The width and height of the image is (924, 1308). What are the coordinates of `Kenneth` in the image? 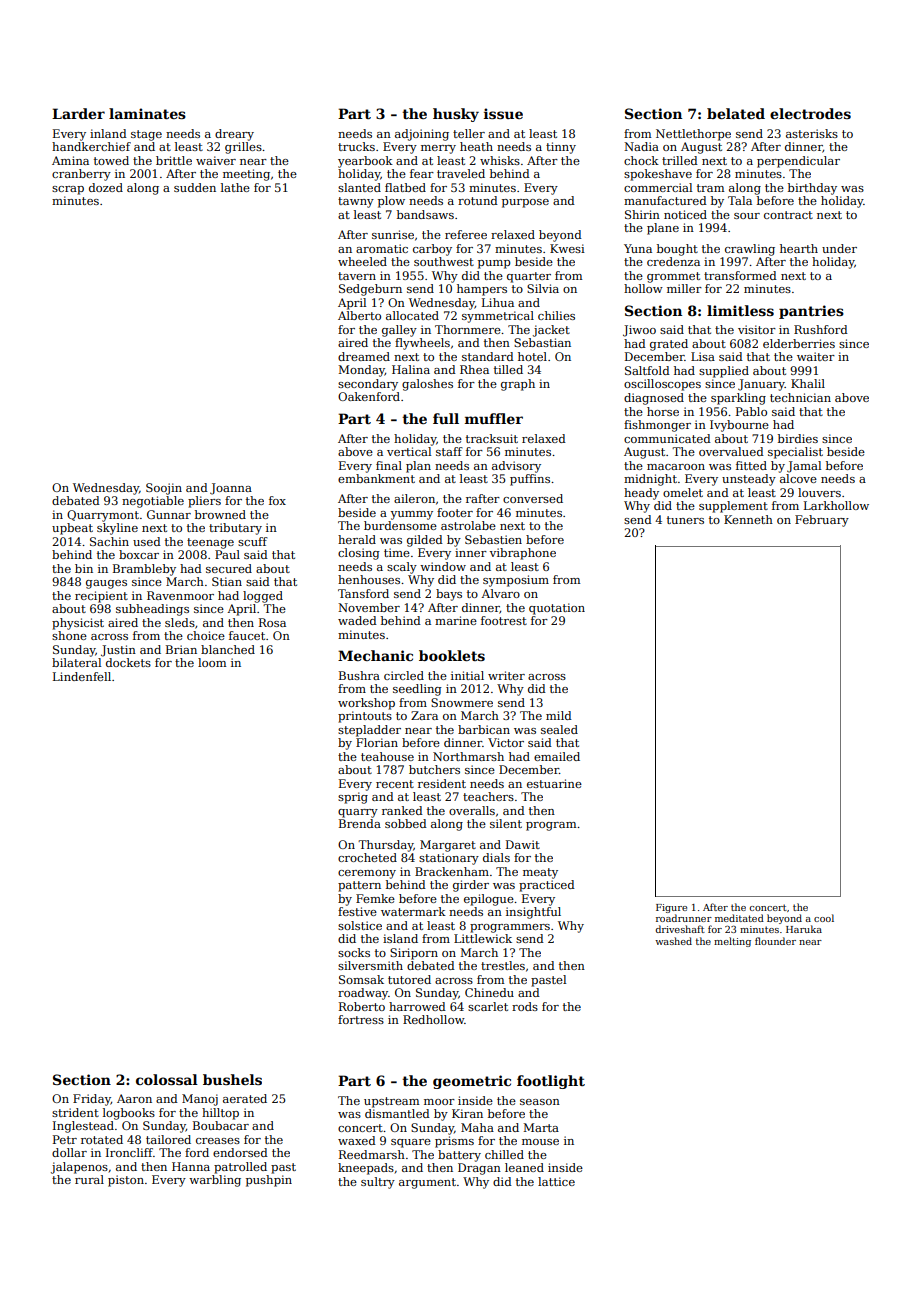 It's located at (748, 519).
